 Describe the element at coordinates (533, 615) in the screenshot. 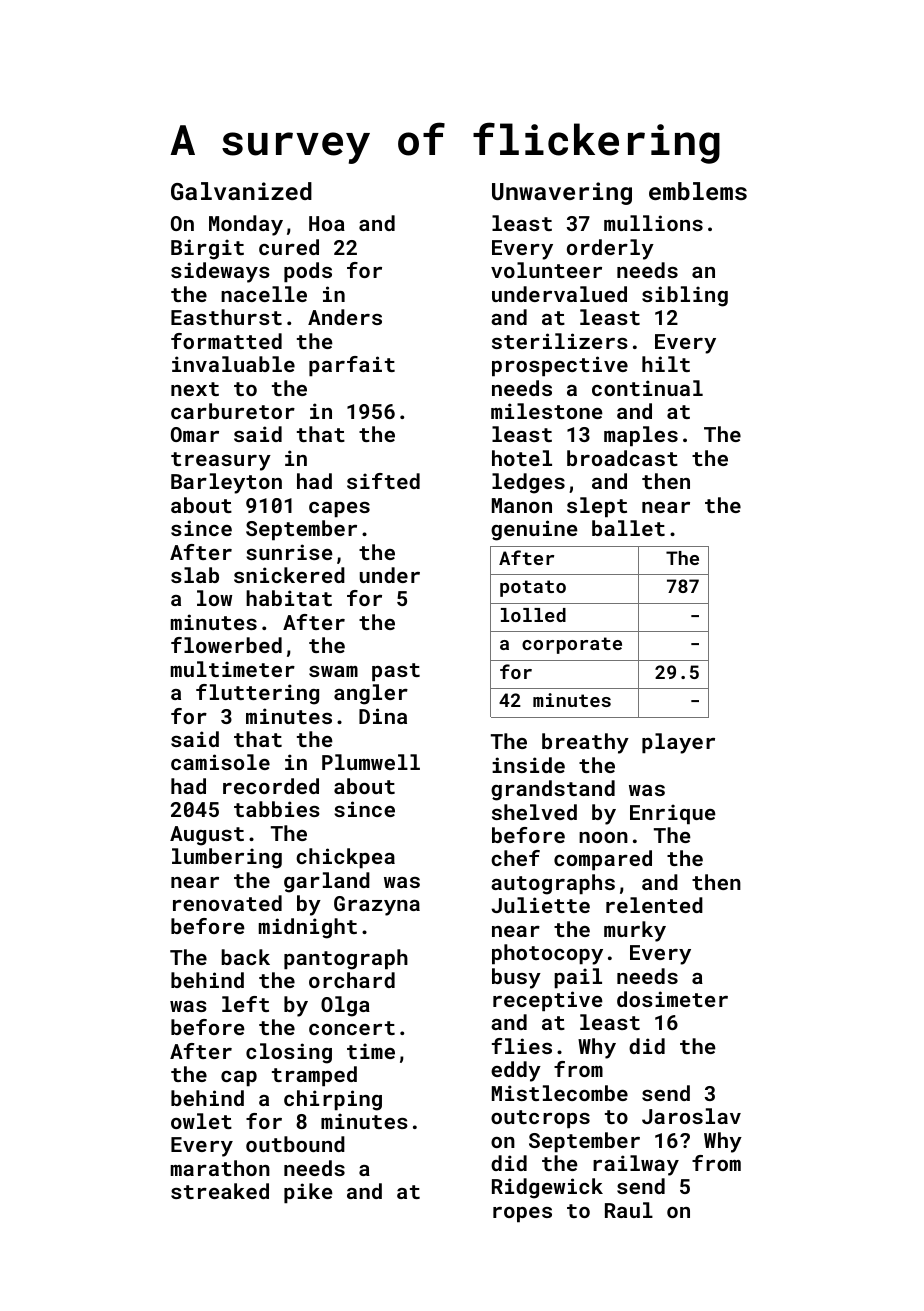

I see `lolled` at that location.
